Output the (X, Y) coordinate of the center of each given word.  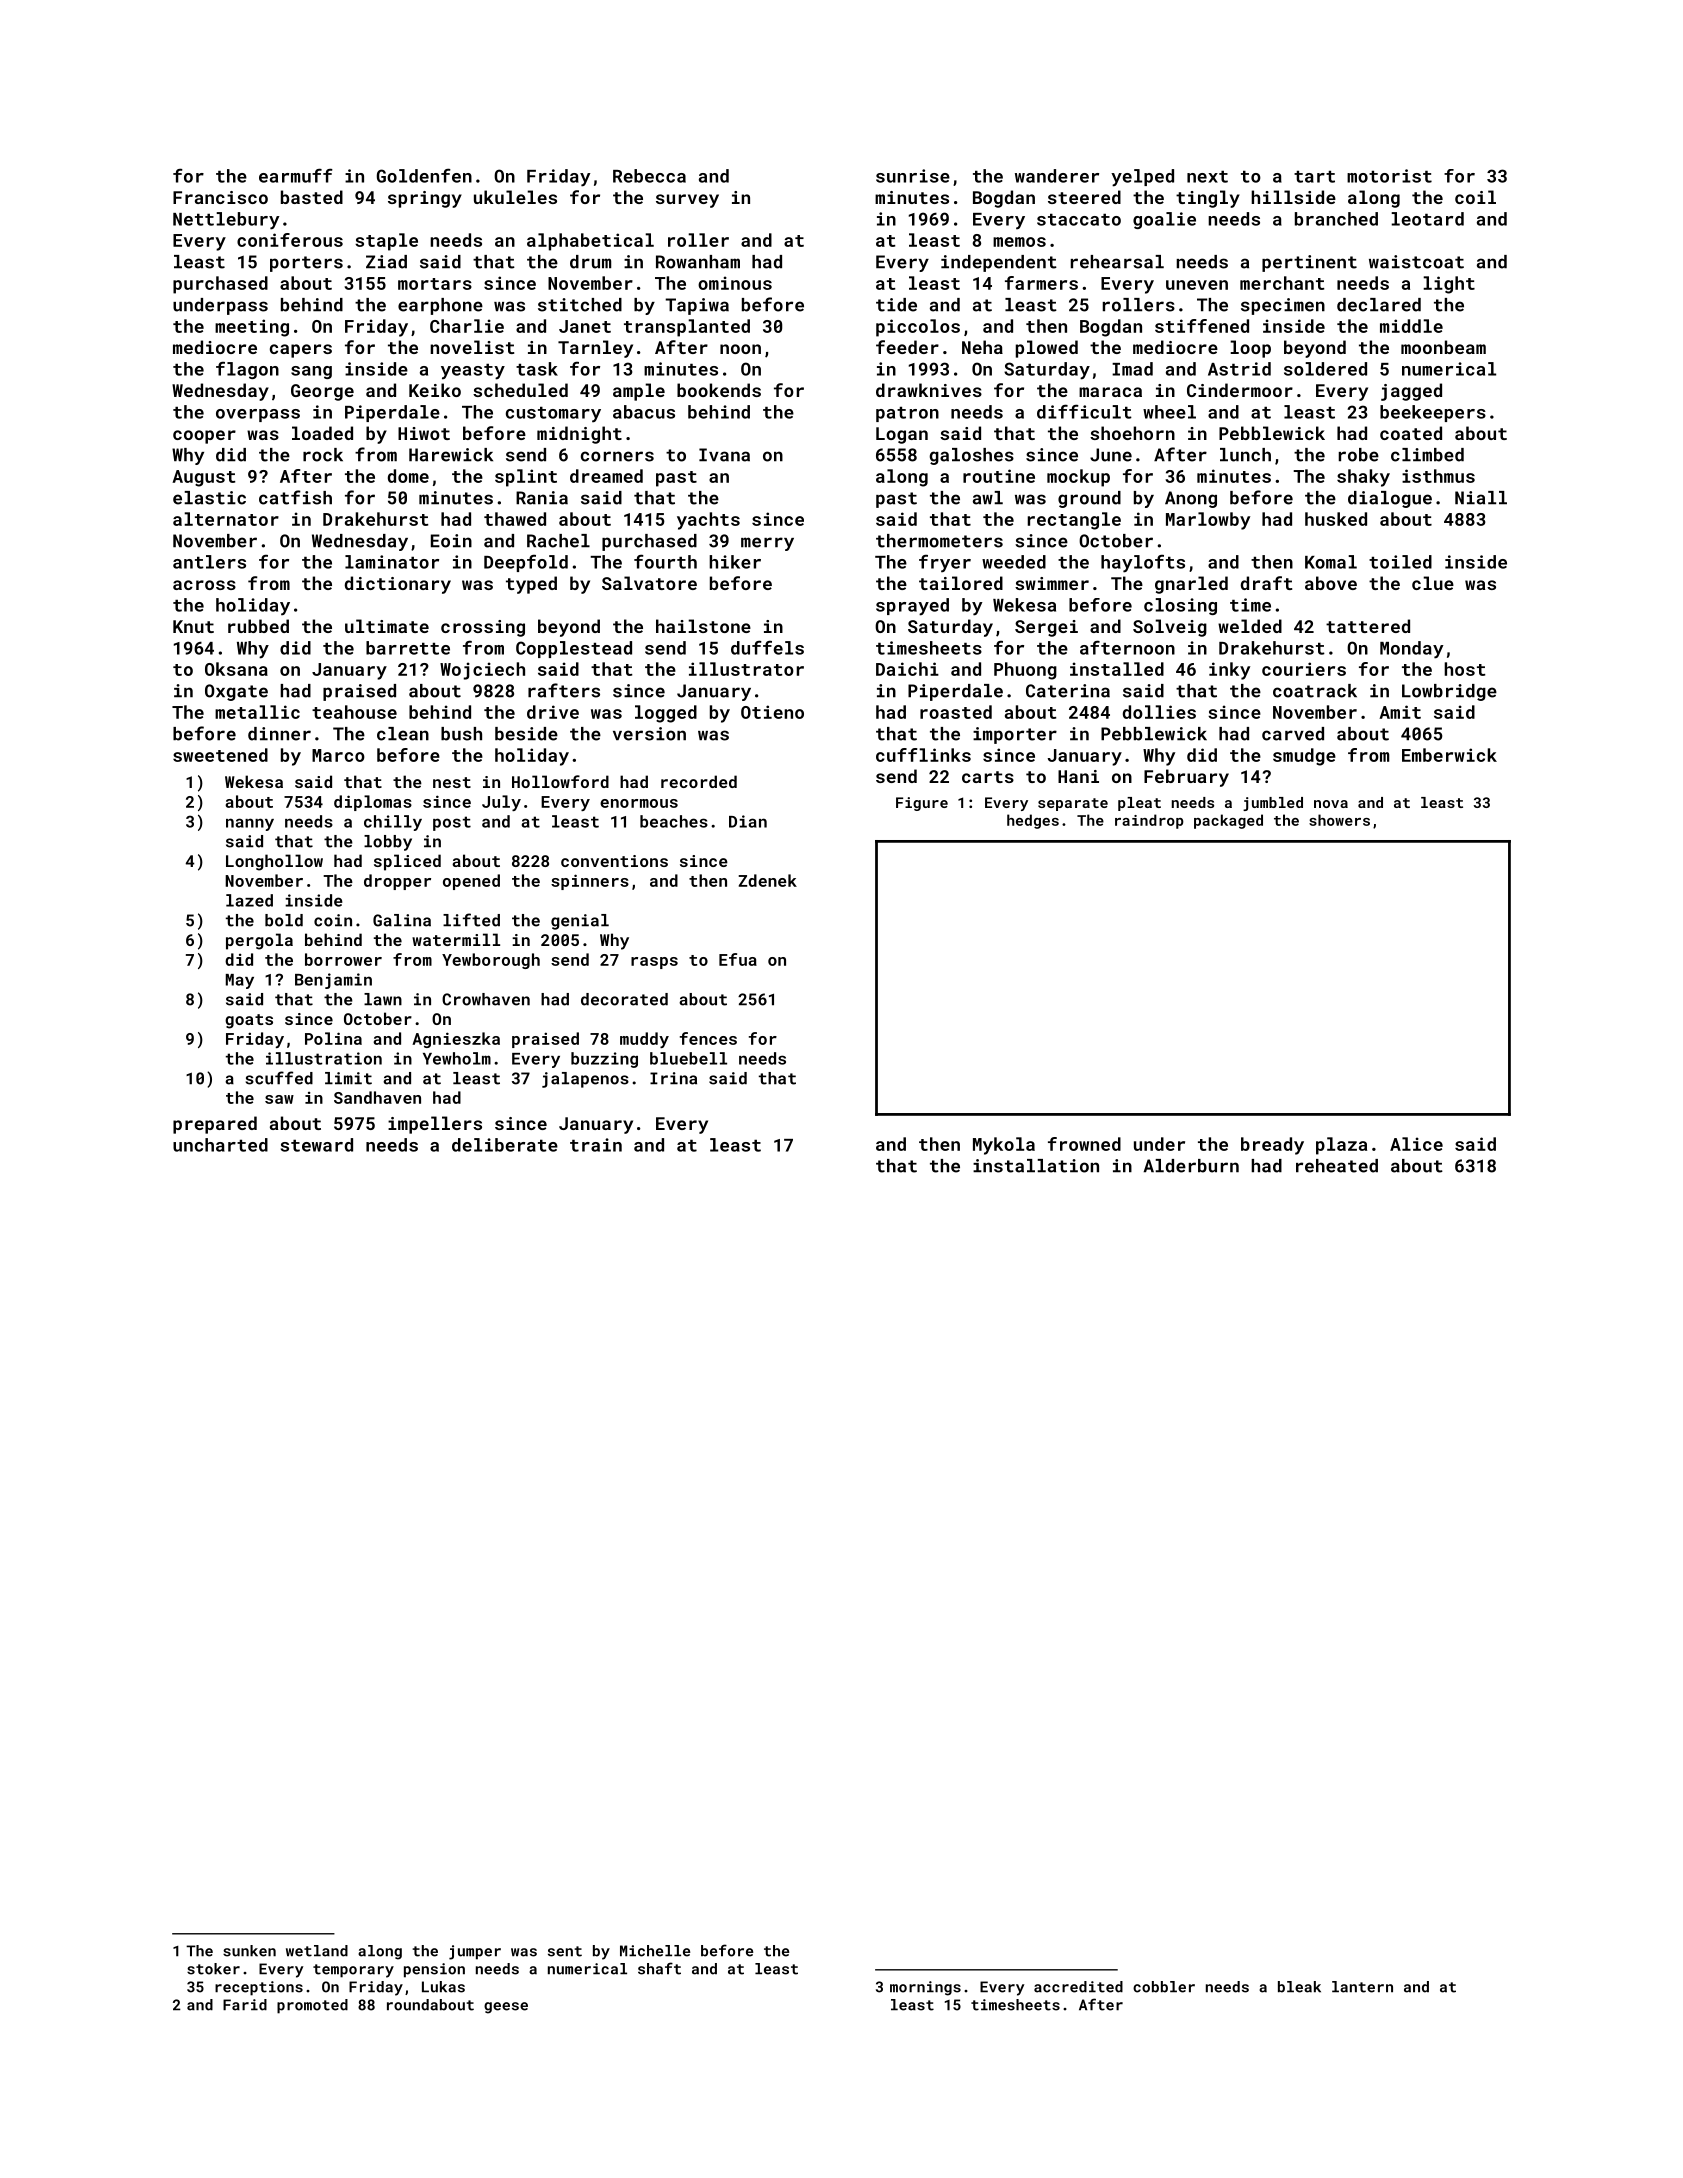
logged (666, 714)
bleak (1299, 1987)
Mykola (1004, 1146)
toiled (1400, 562)
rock (323, 455)
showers (1339, 820)
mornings (925, 1988)
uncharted (220, 1145)
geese (506, 2008)
